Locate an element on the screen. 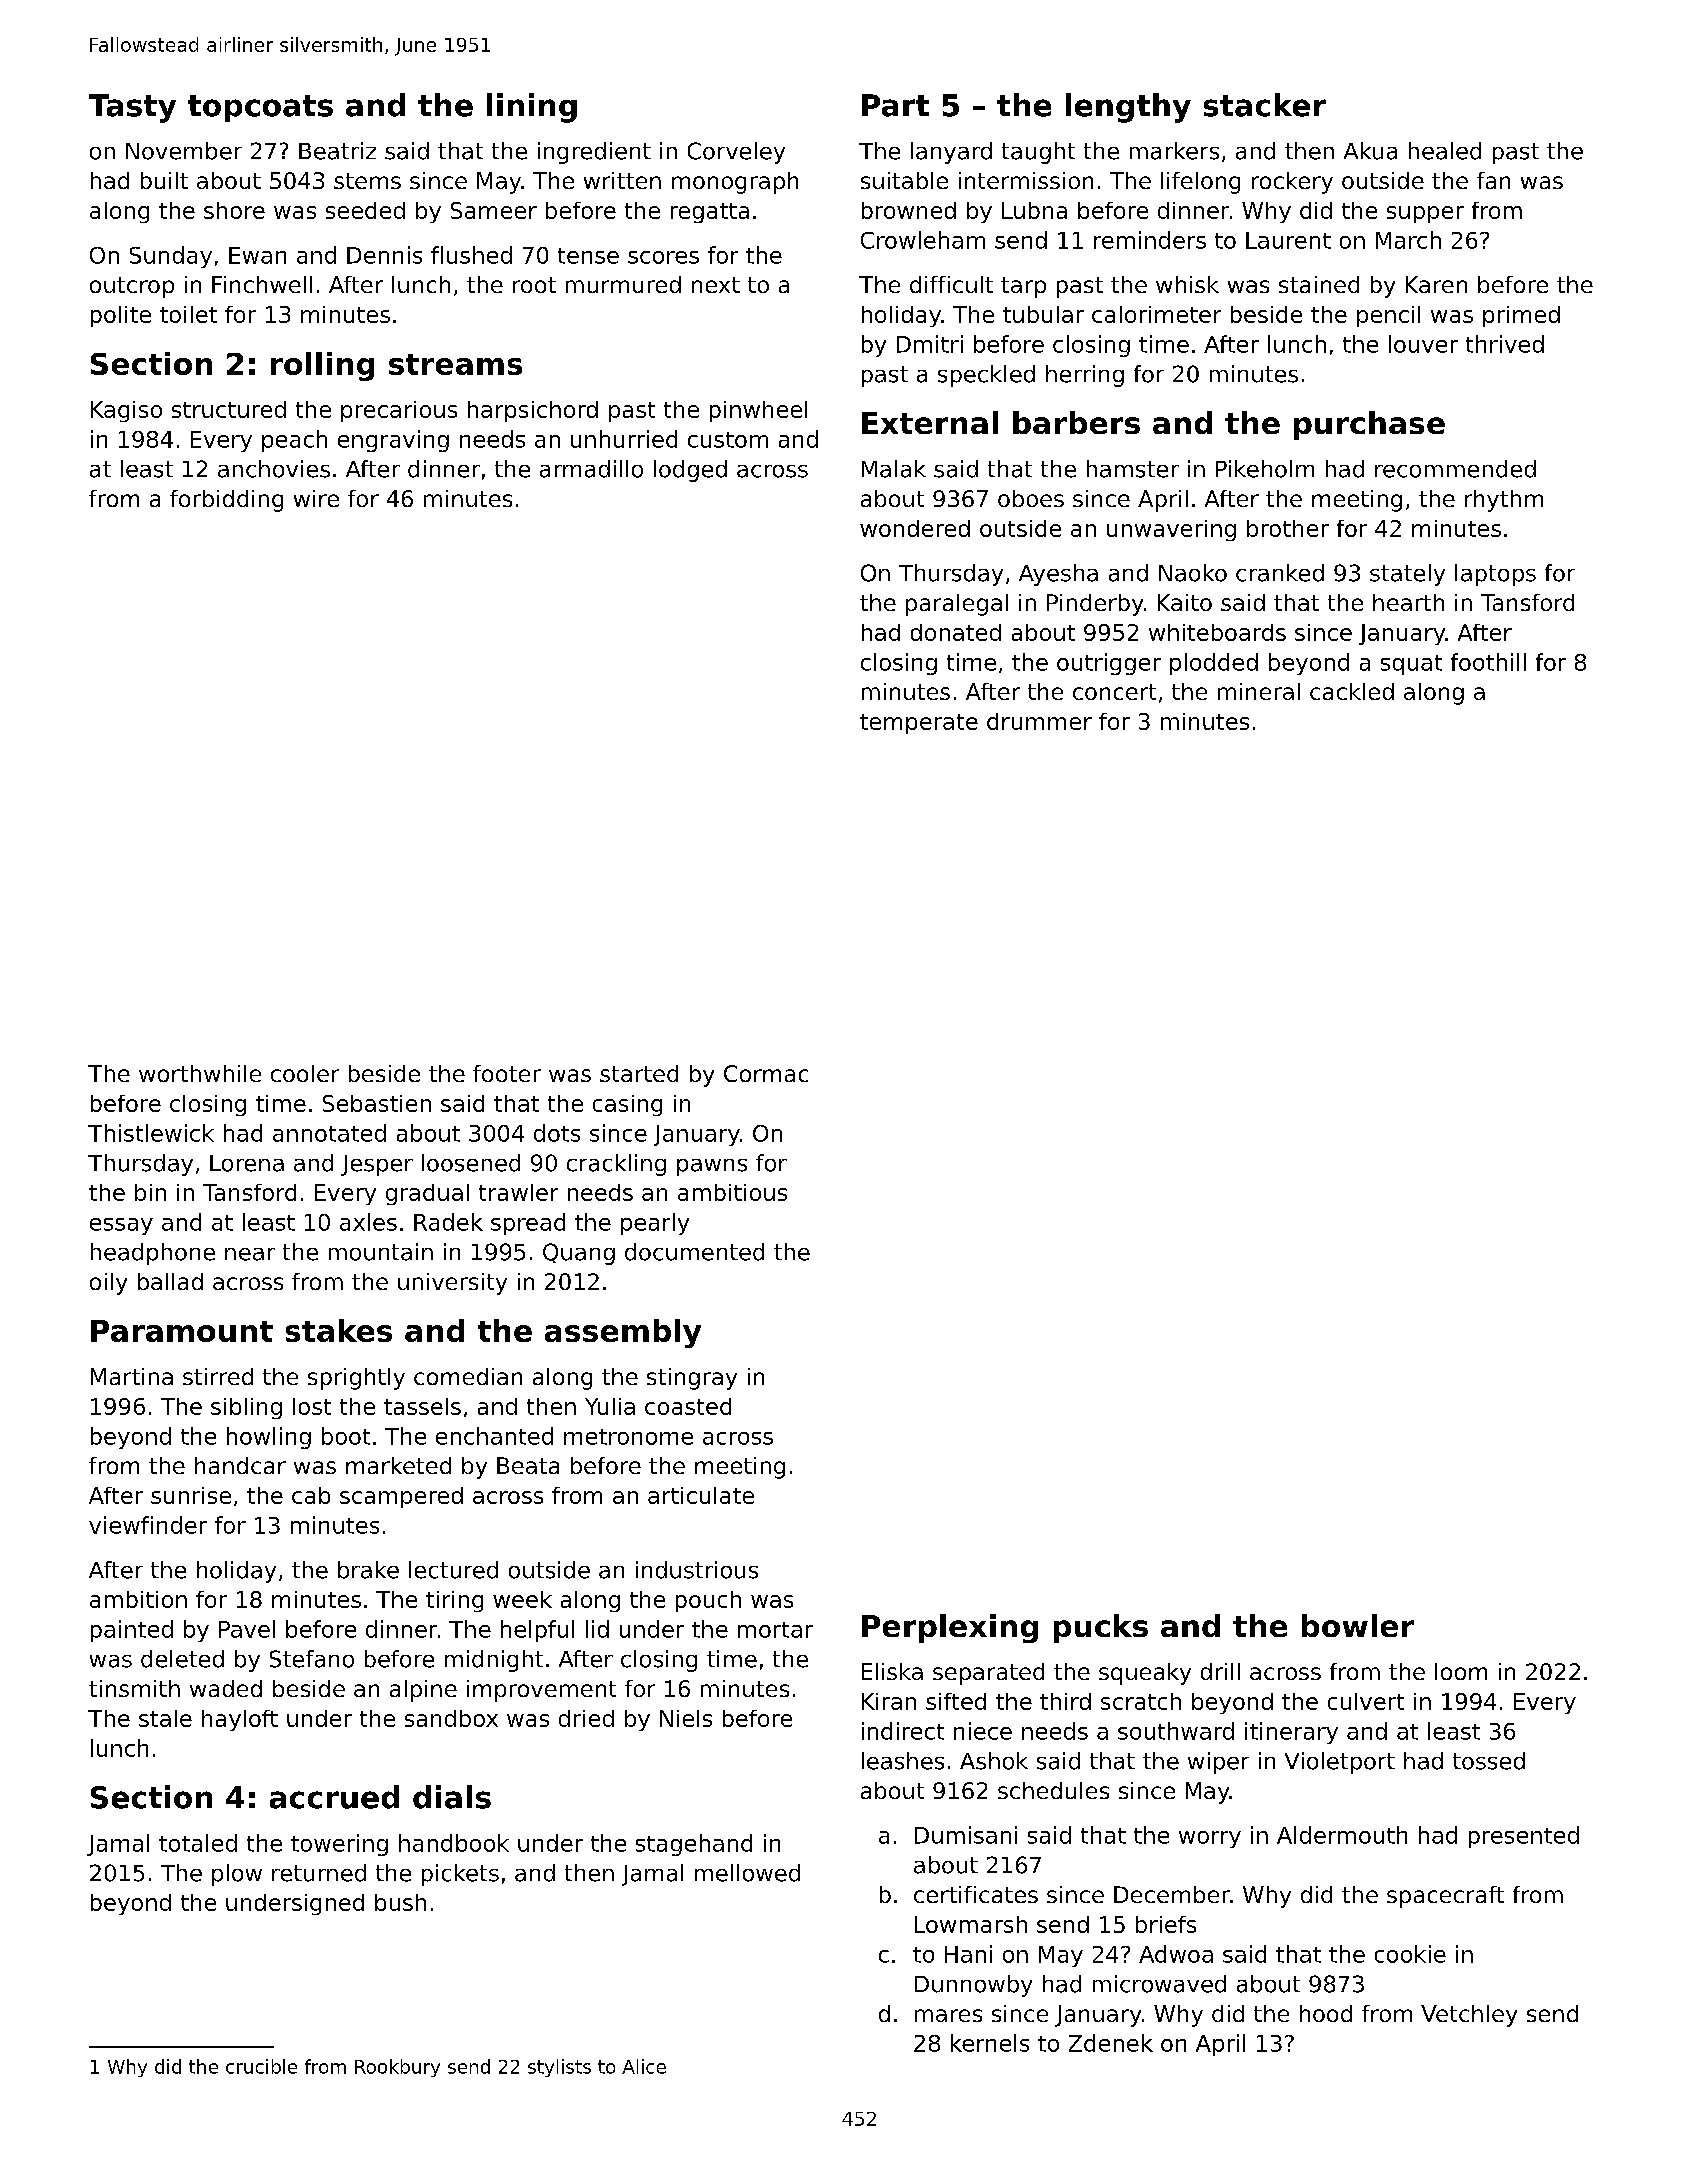 This screenshot has height=2178, width=1683. stacker is located at coordinates (1265, 105).
